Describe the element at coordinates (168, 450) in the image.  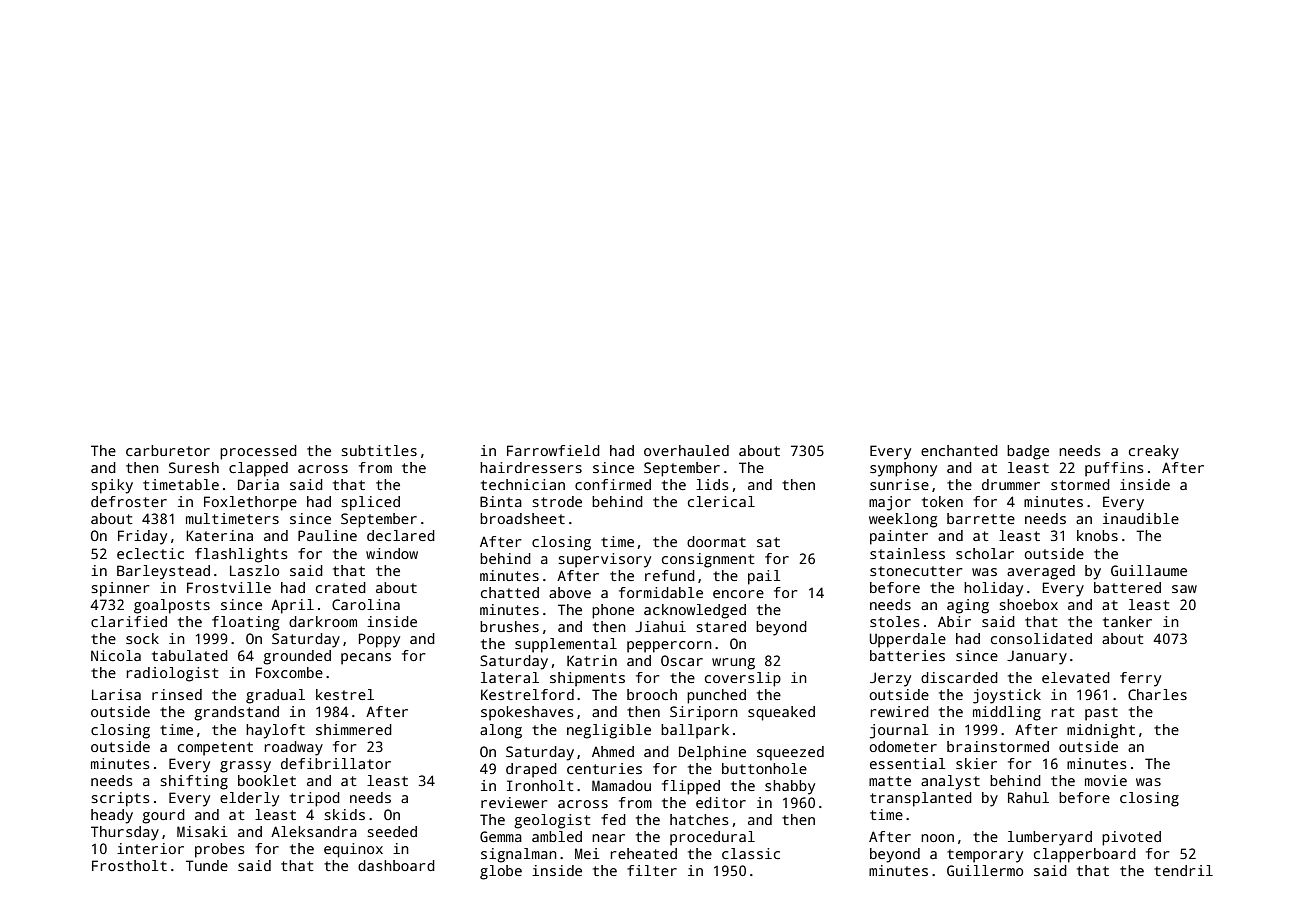
I see `carburetor` at that location.
